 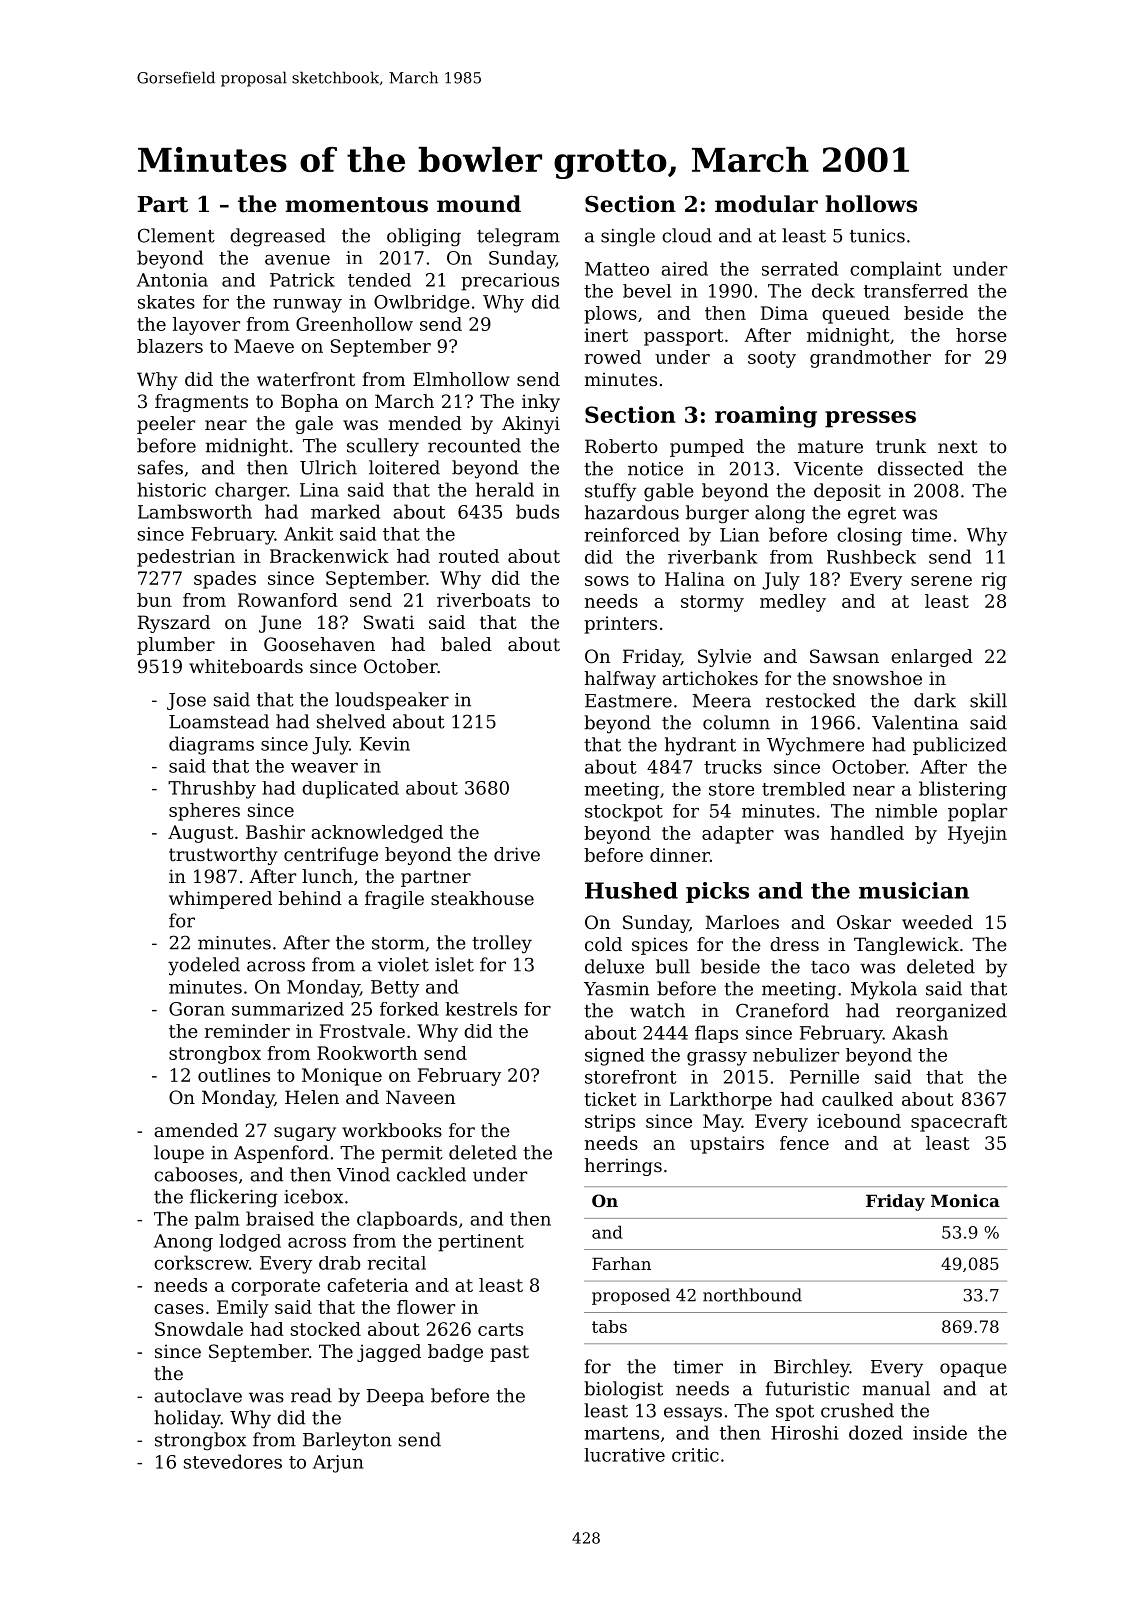 I want to click on islet, so click(x=454, y=964).
